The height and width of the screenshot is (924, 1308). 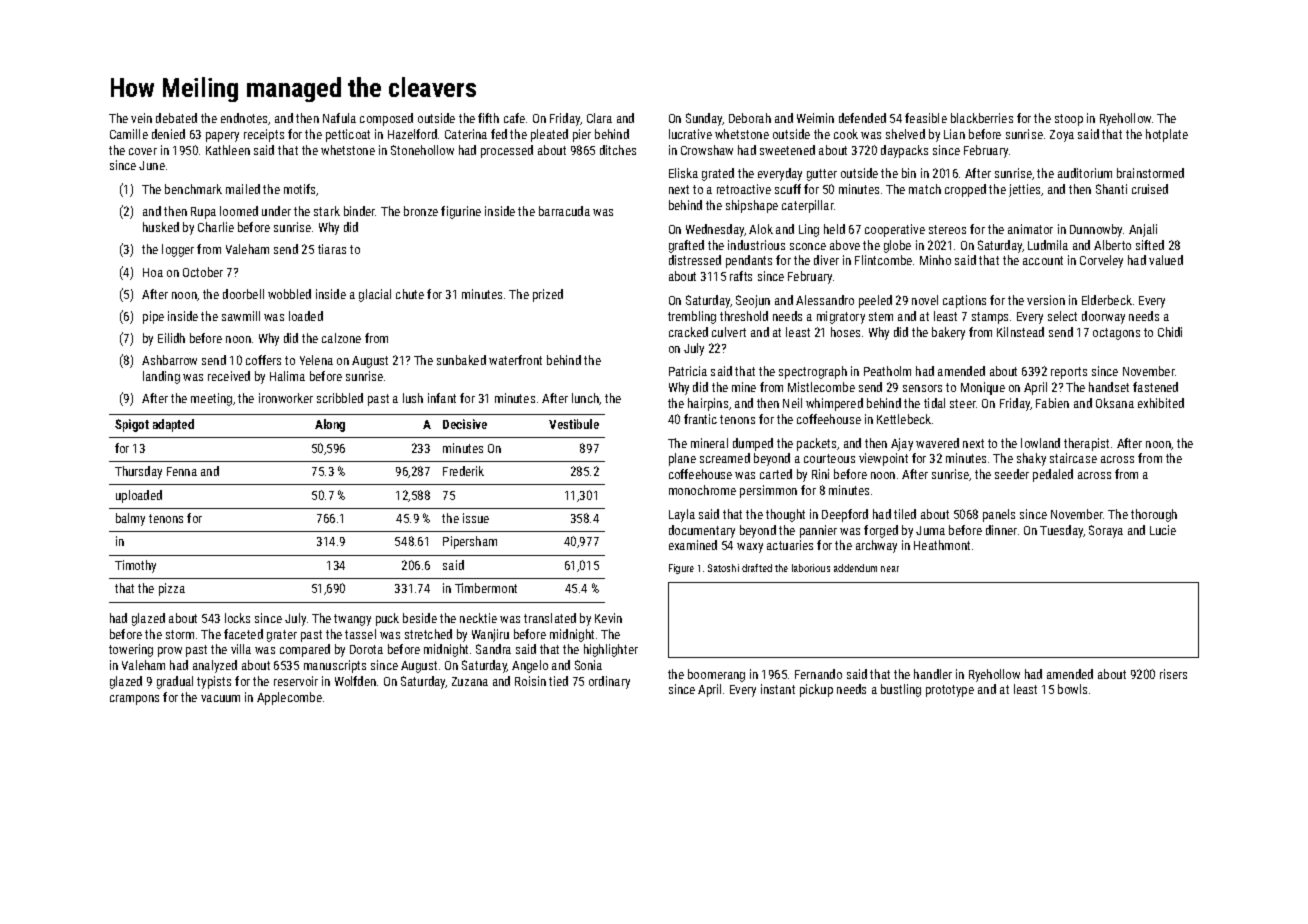 I want to click on endnotes, so click(x=244, y=118).
